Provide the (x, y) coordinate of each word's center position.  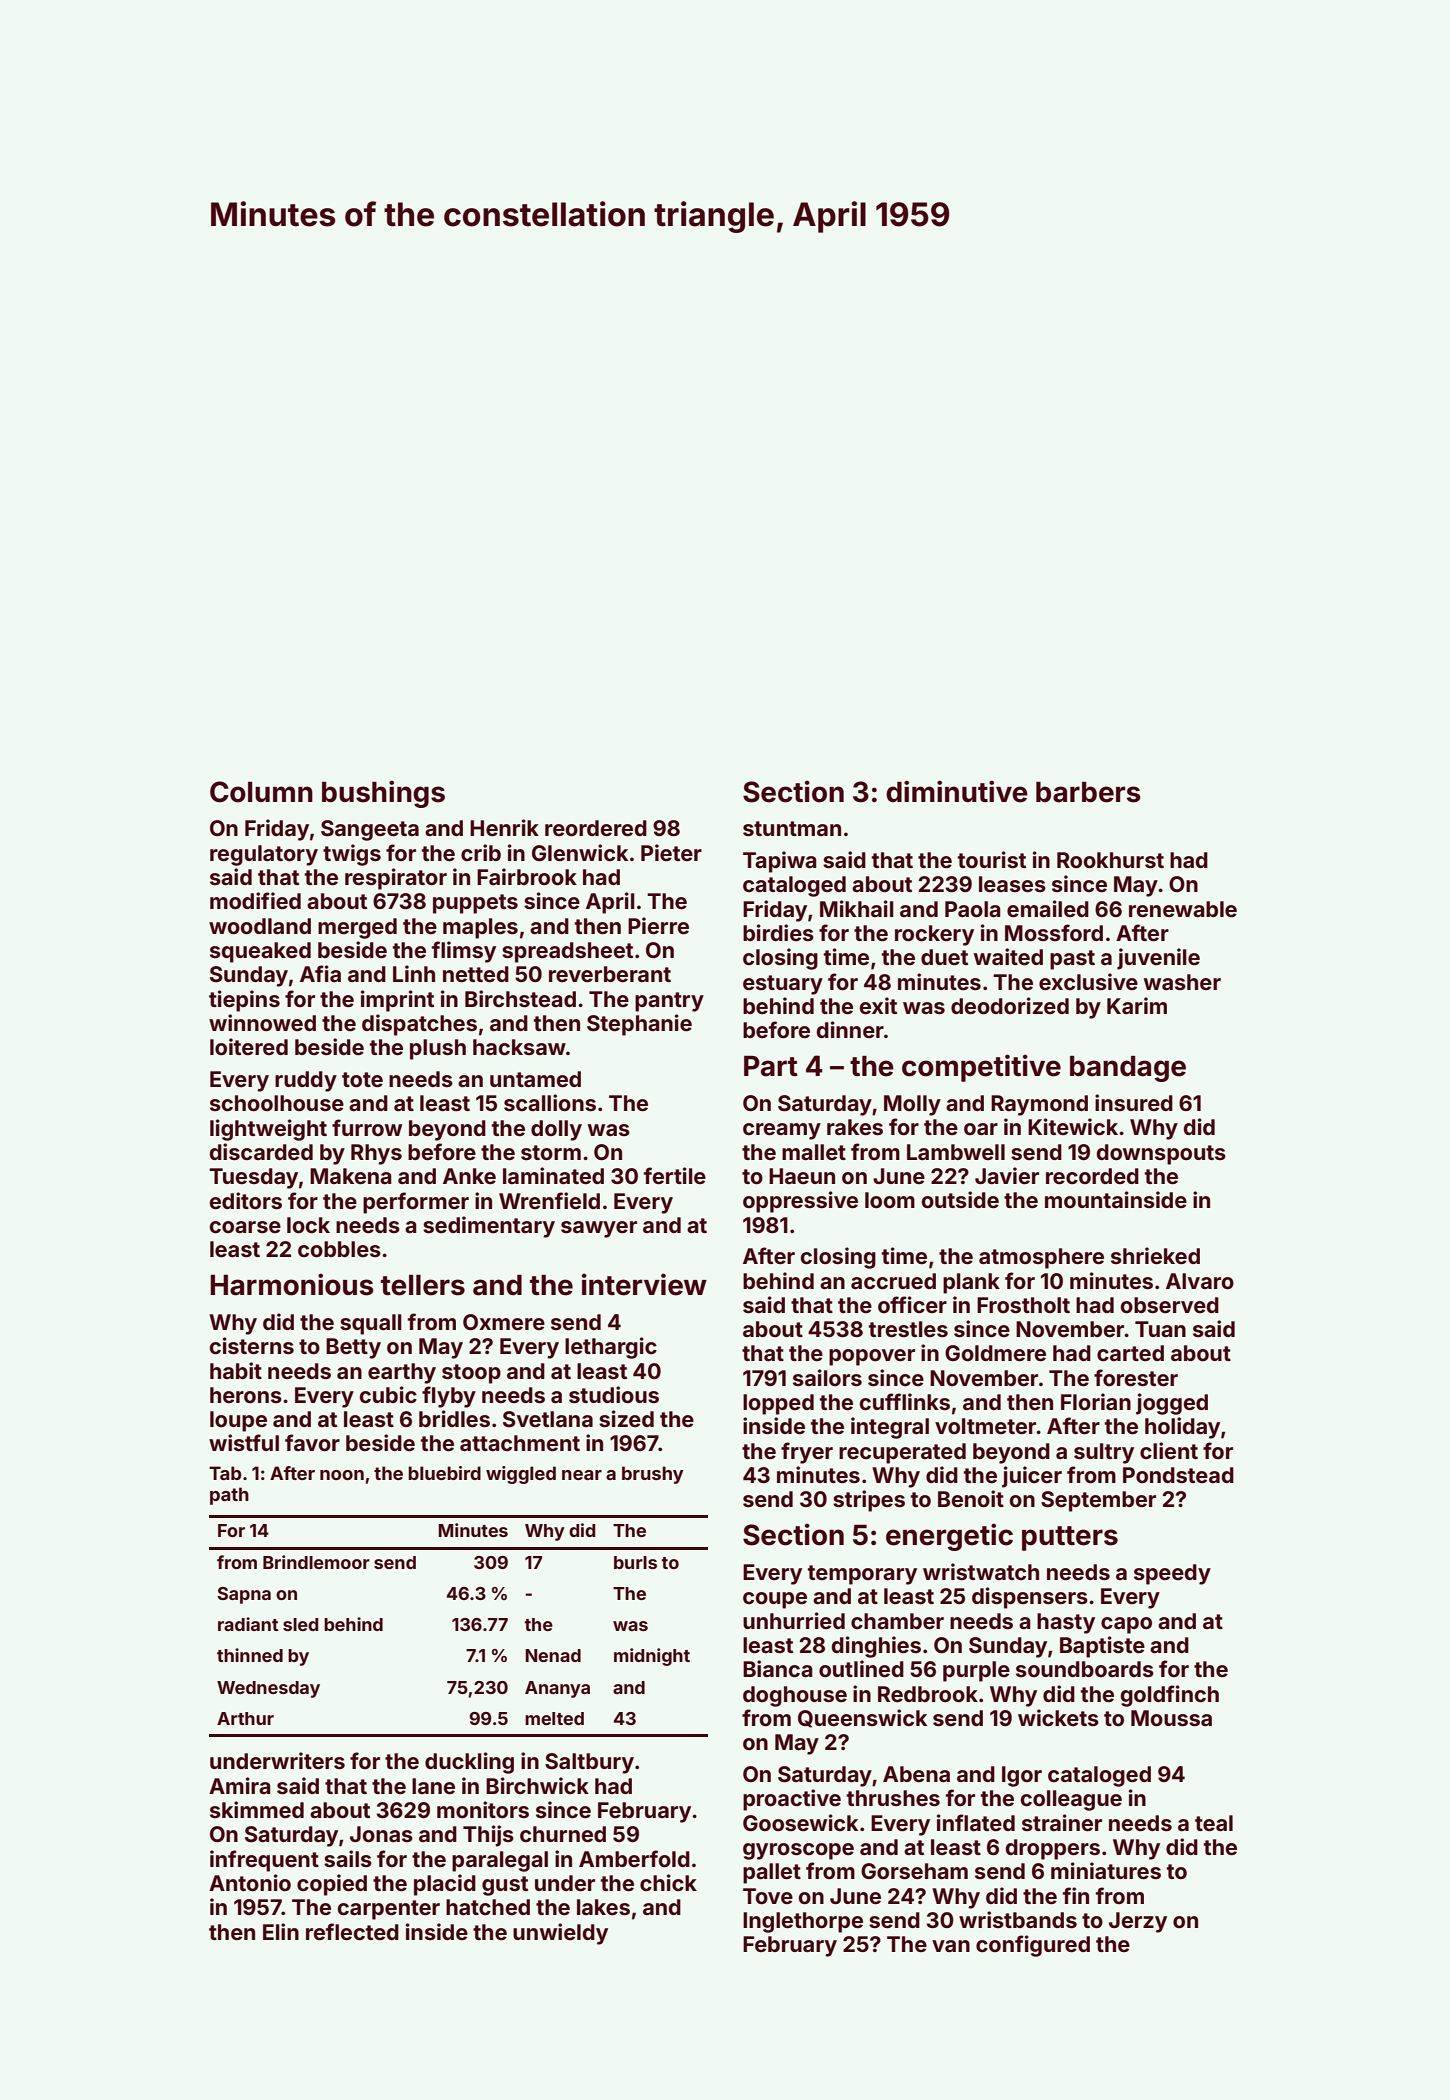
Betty (353, 1348)
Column (261, 792)
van (951, 1946)
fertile (675, 1175)
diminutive (957, 791)
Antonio (250, 1882)
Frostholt (1023, 1305)
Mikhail (857, 908)
